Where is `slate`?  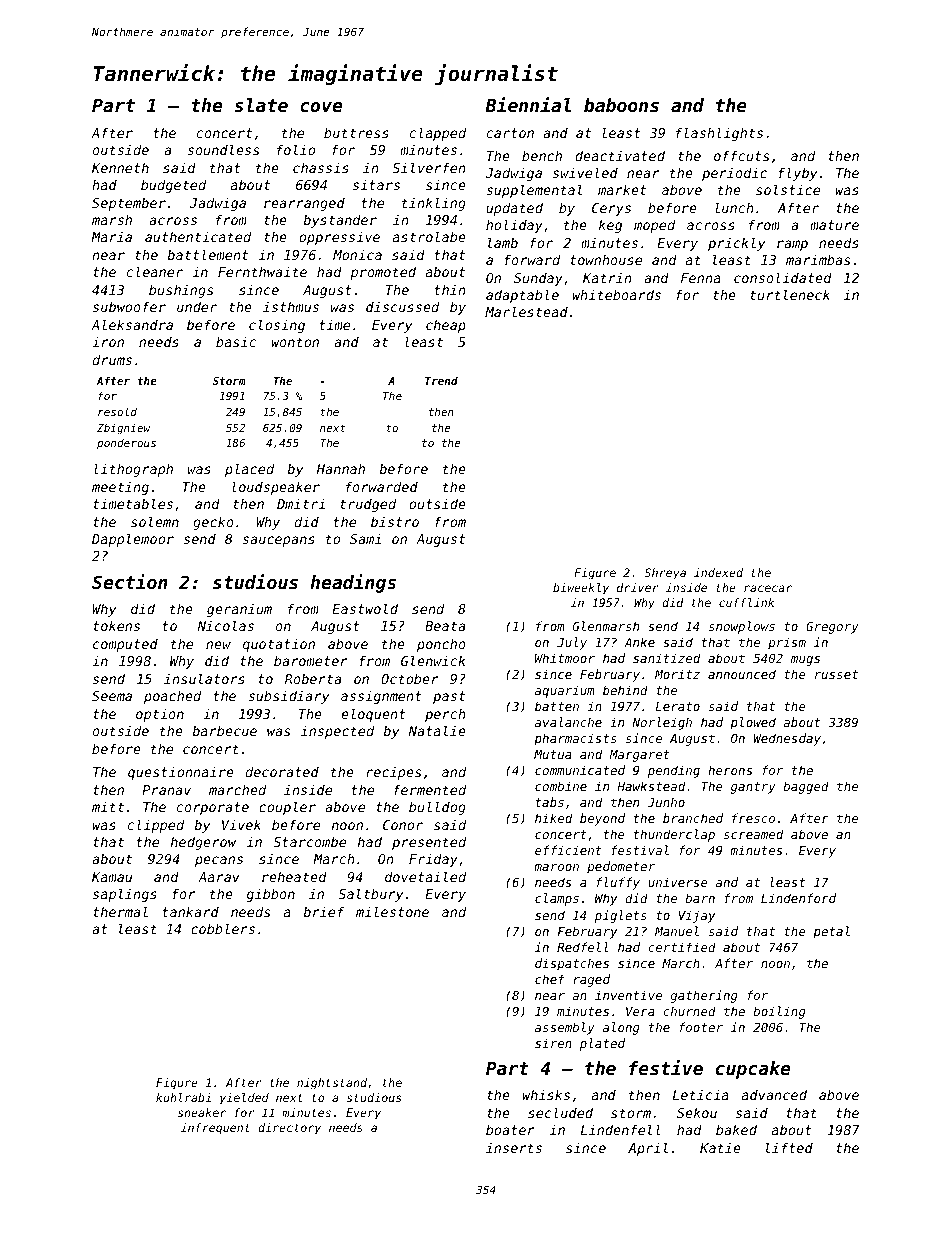
slate is located at coordinates (261, 105).
